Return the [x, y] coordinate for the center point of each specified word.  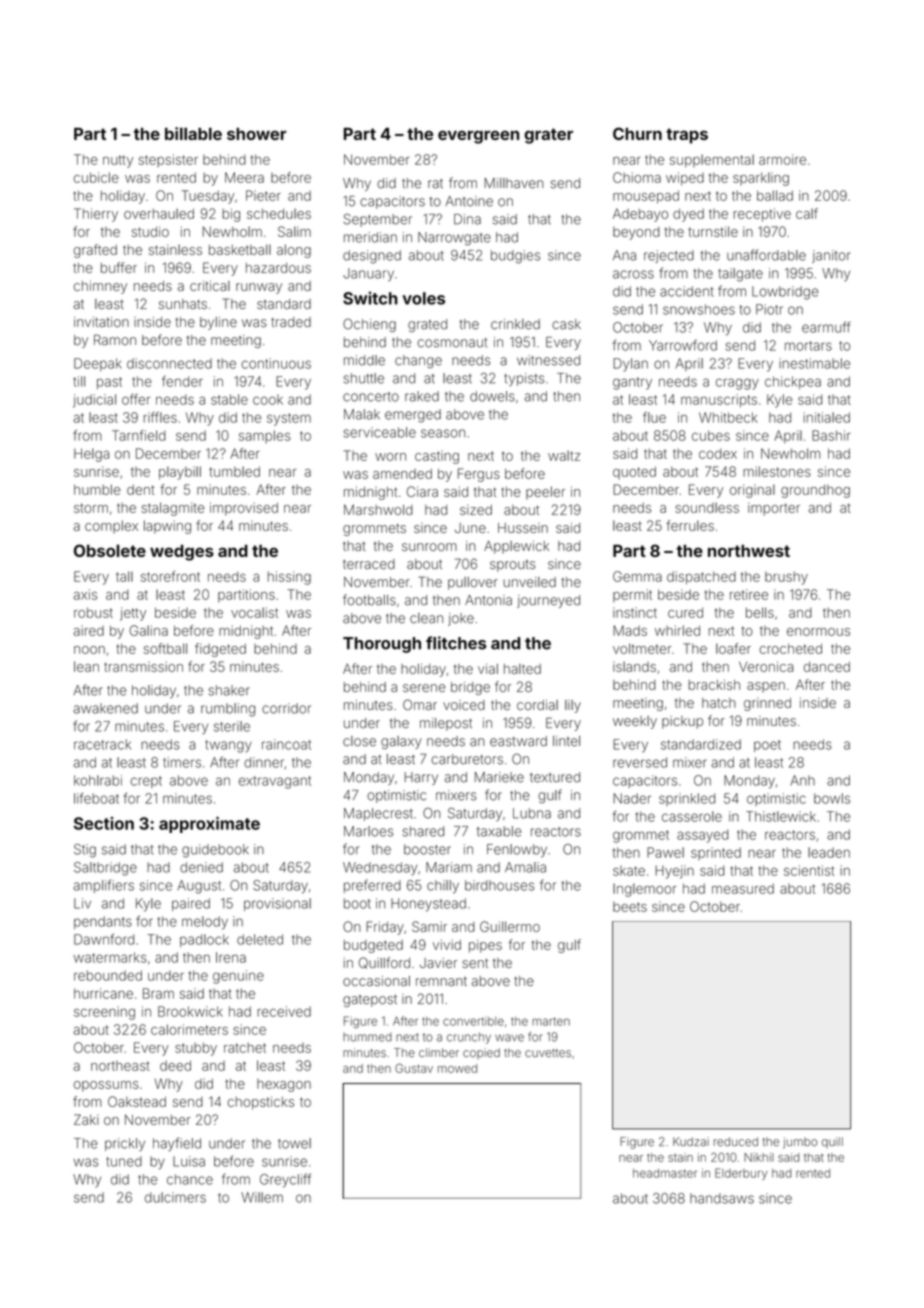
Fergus [479, 475]
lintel [566, 741]
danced [827, 667]
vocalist [254, 612]
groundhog [815, 491]
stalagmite [173, 509]
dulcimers [175, 1197]
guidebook [215, 851]
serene [424, 688]
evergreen [478, 137]
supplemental [712, 161]
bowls [832, 798]
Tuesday [208, 197]
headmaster [665, 1173]
